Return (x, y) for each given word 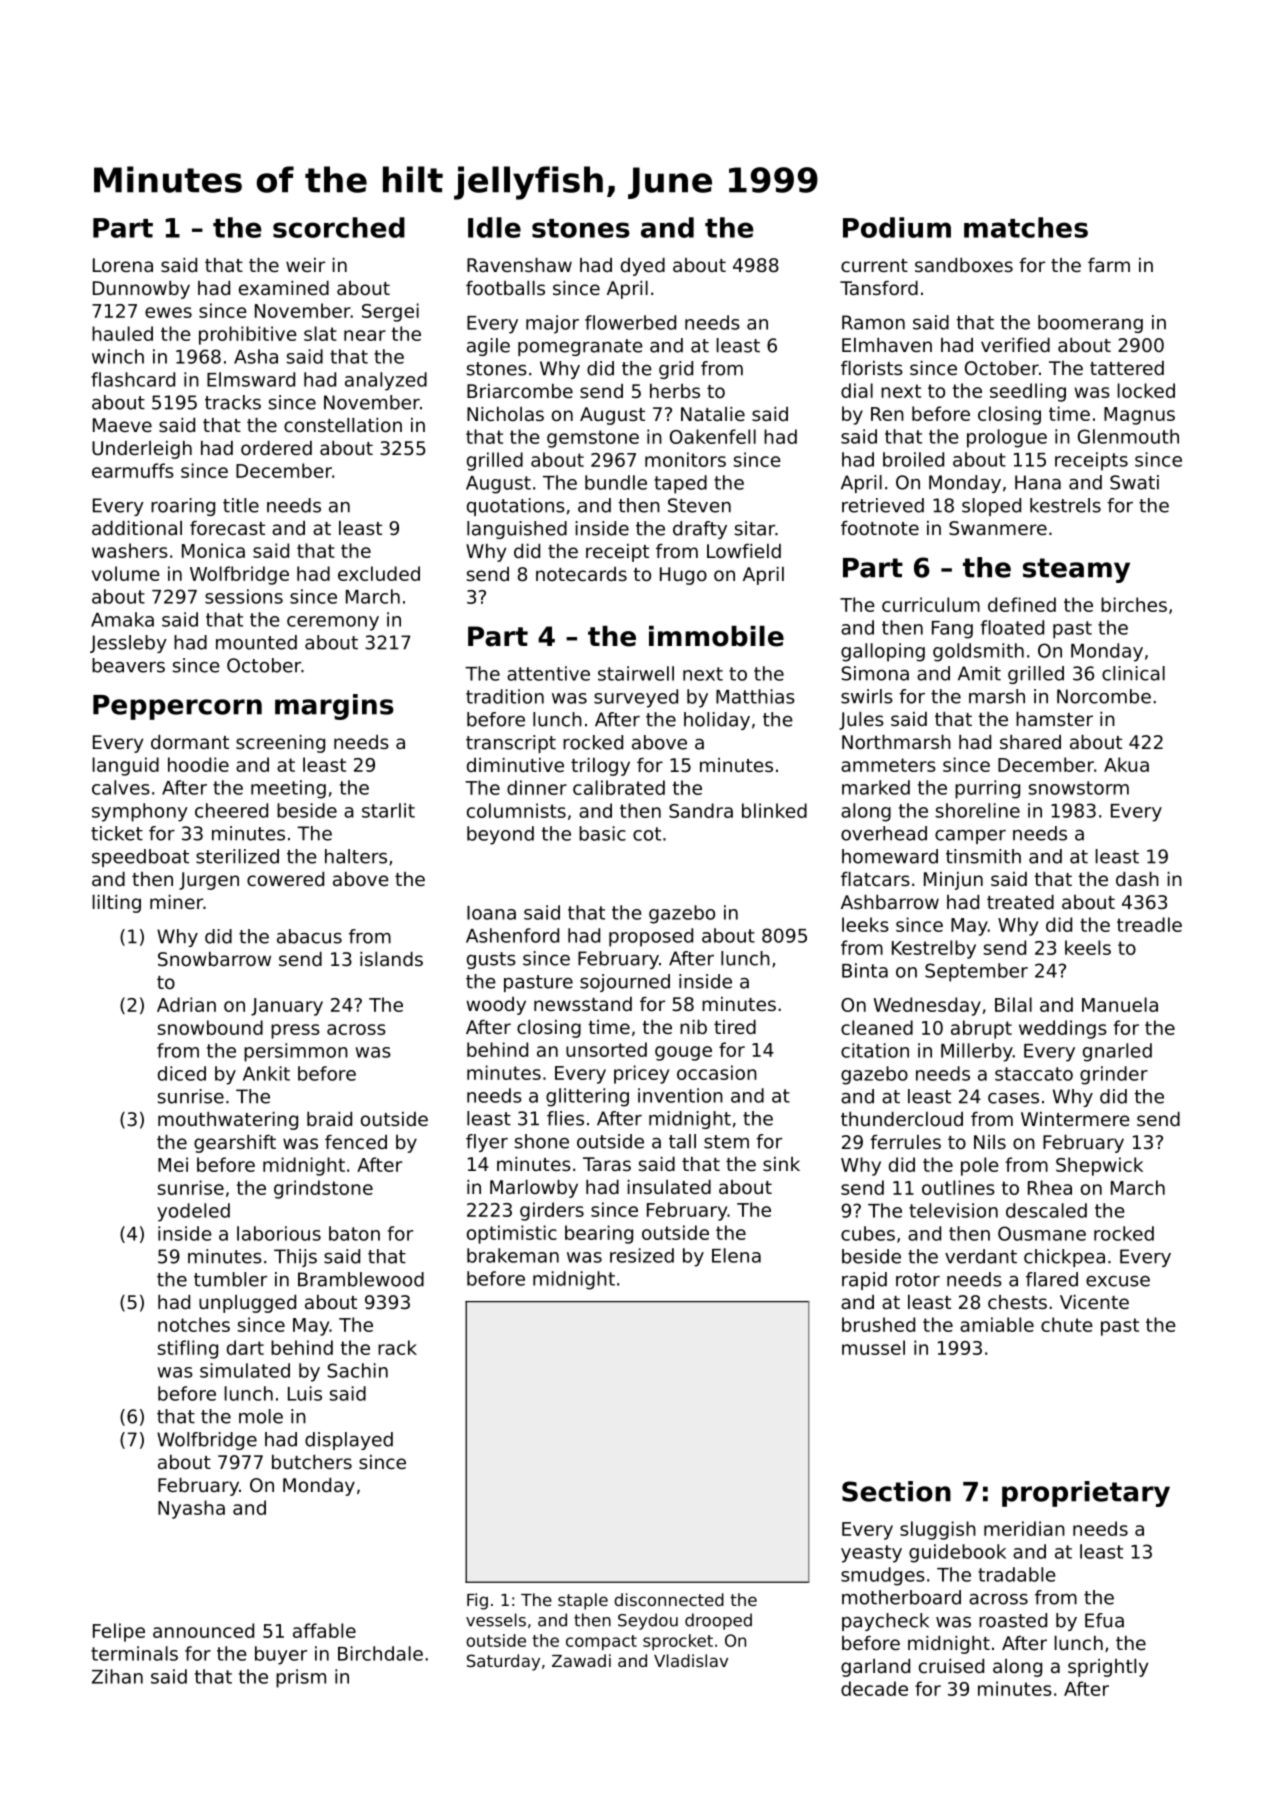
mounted (256, 642)
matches (1026, 227)
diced (182, 1073)
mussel (873, 1347)
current (874, 265)
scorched (339, 227)
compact (601, 1642)
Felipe (119, 1632)
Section (896, 1491)
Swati (1134, 482)
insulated (669, 1187)
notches (194, 1324)
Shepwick (1099, 1166)
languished (517, 530)
